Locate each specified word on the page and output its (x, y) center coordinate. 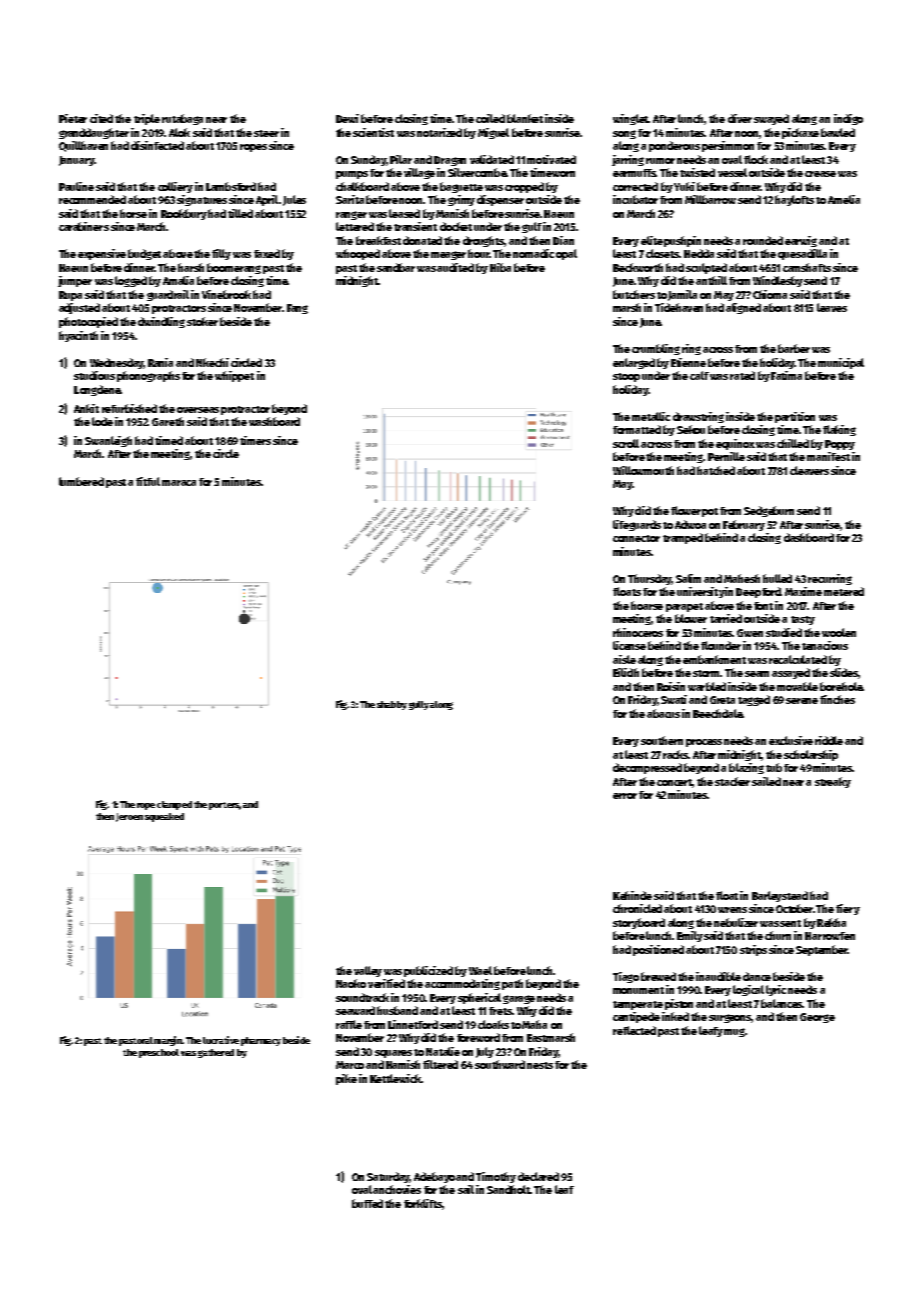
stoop (626, 377)
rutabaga (182, 119)
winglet (631, 119)
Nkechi (212, 362)
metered (844, 591)
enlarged (634, 363)
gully (419, 705)
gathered (216, 1053)
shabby (392, 705)
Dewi (347, 118)
